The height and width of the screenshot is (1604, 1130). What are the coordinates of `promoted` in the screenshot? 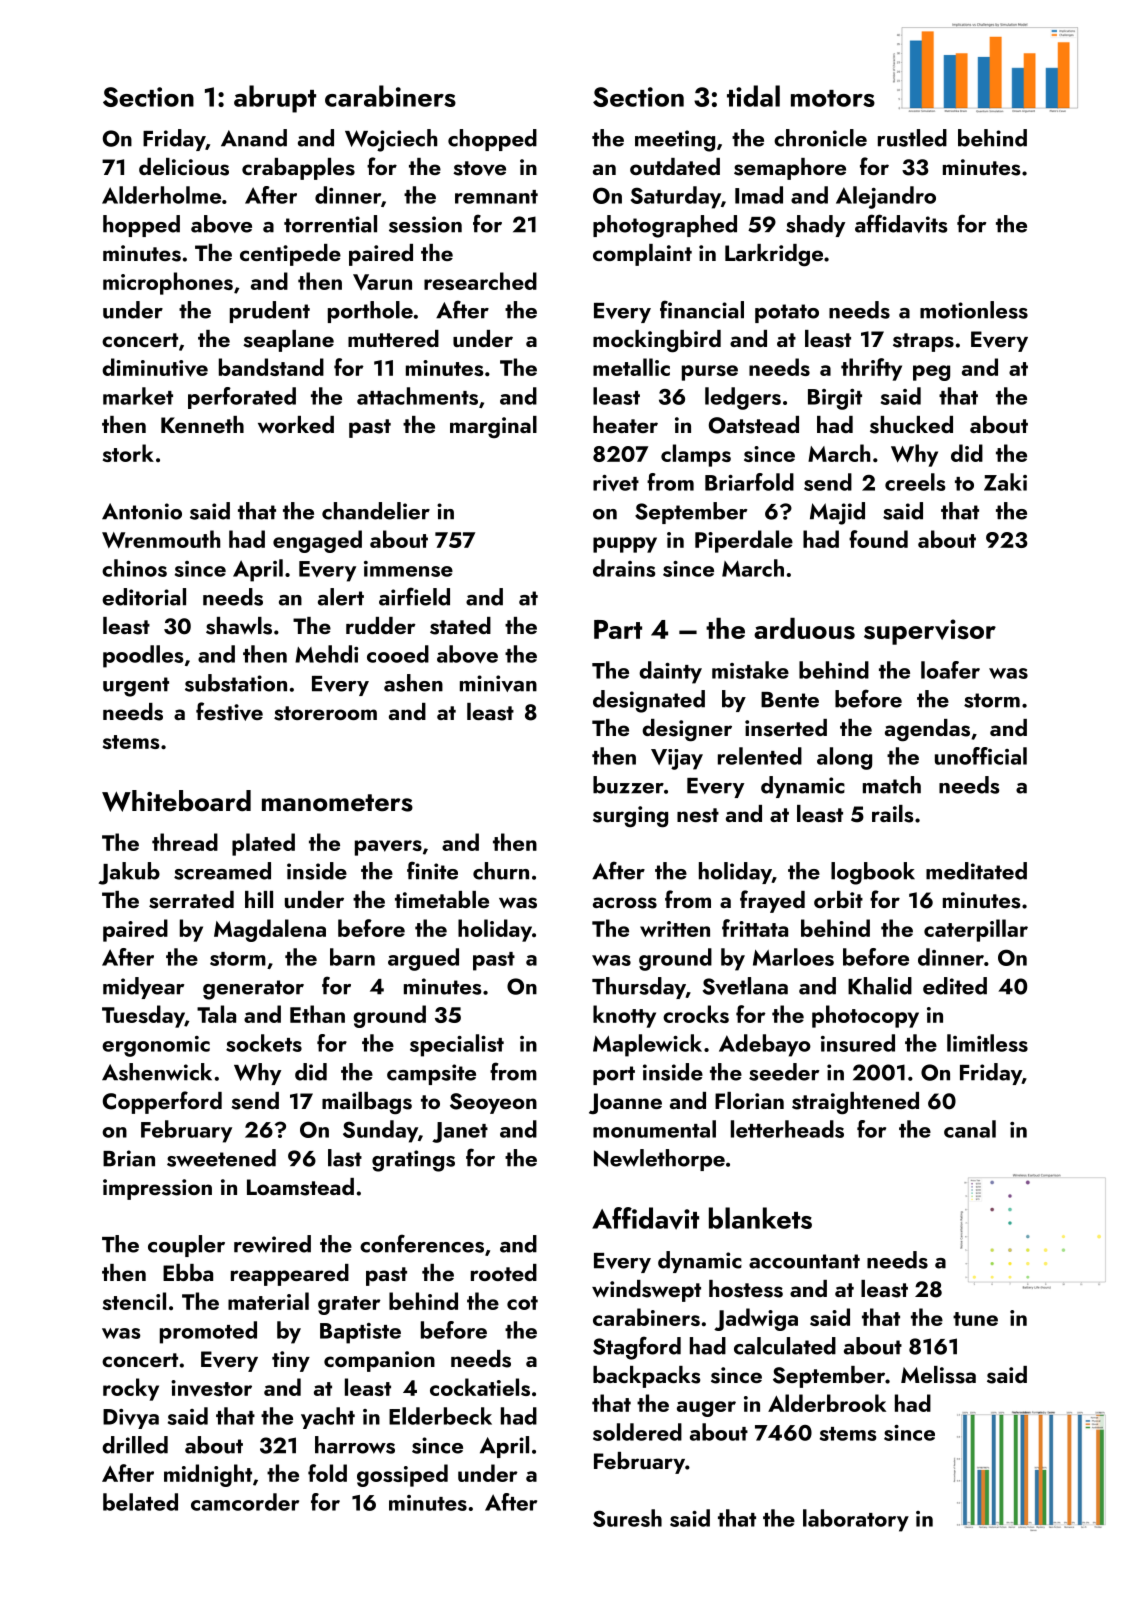 It's located at (208, 1332).
